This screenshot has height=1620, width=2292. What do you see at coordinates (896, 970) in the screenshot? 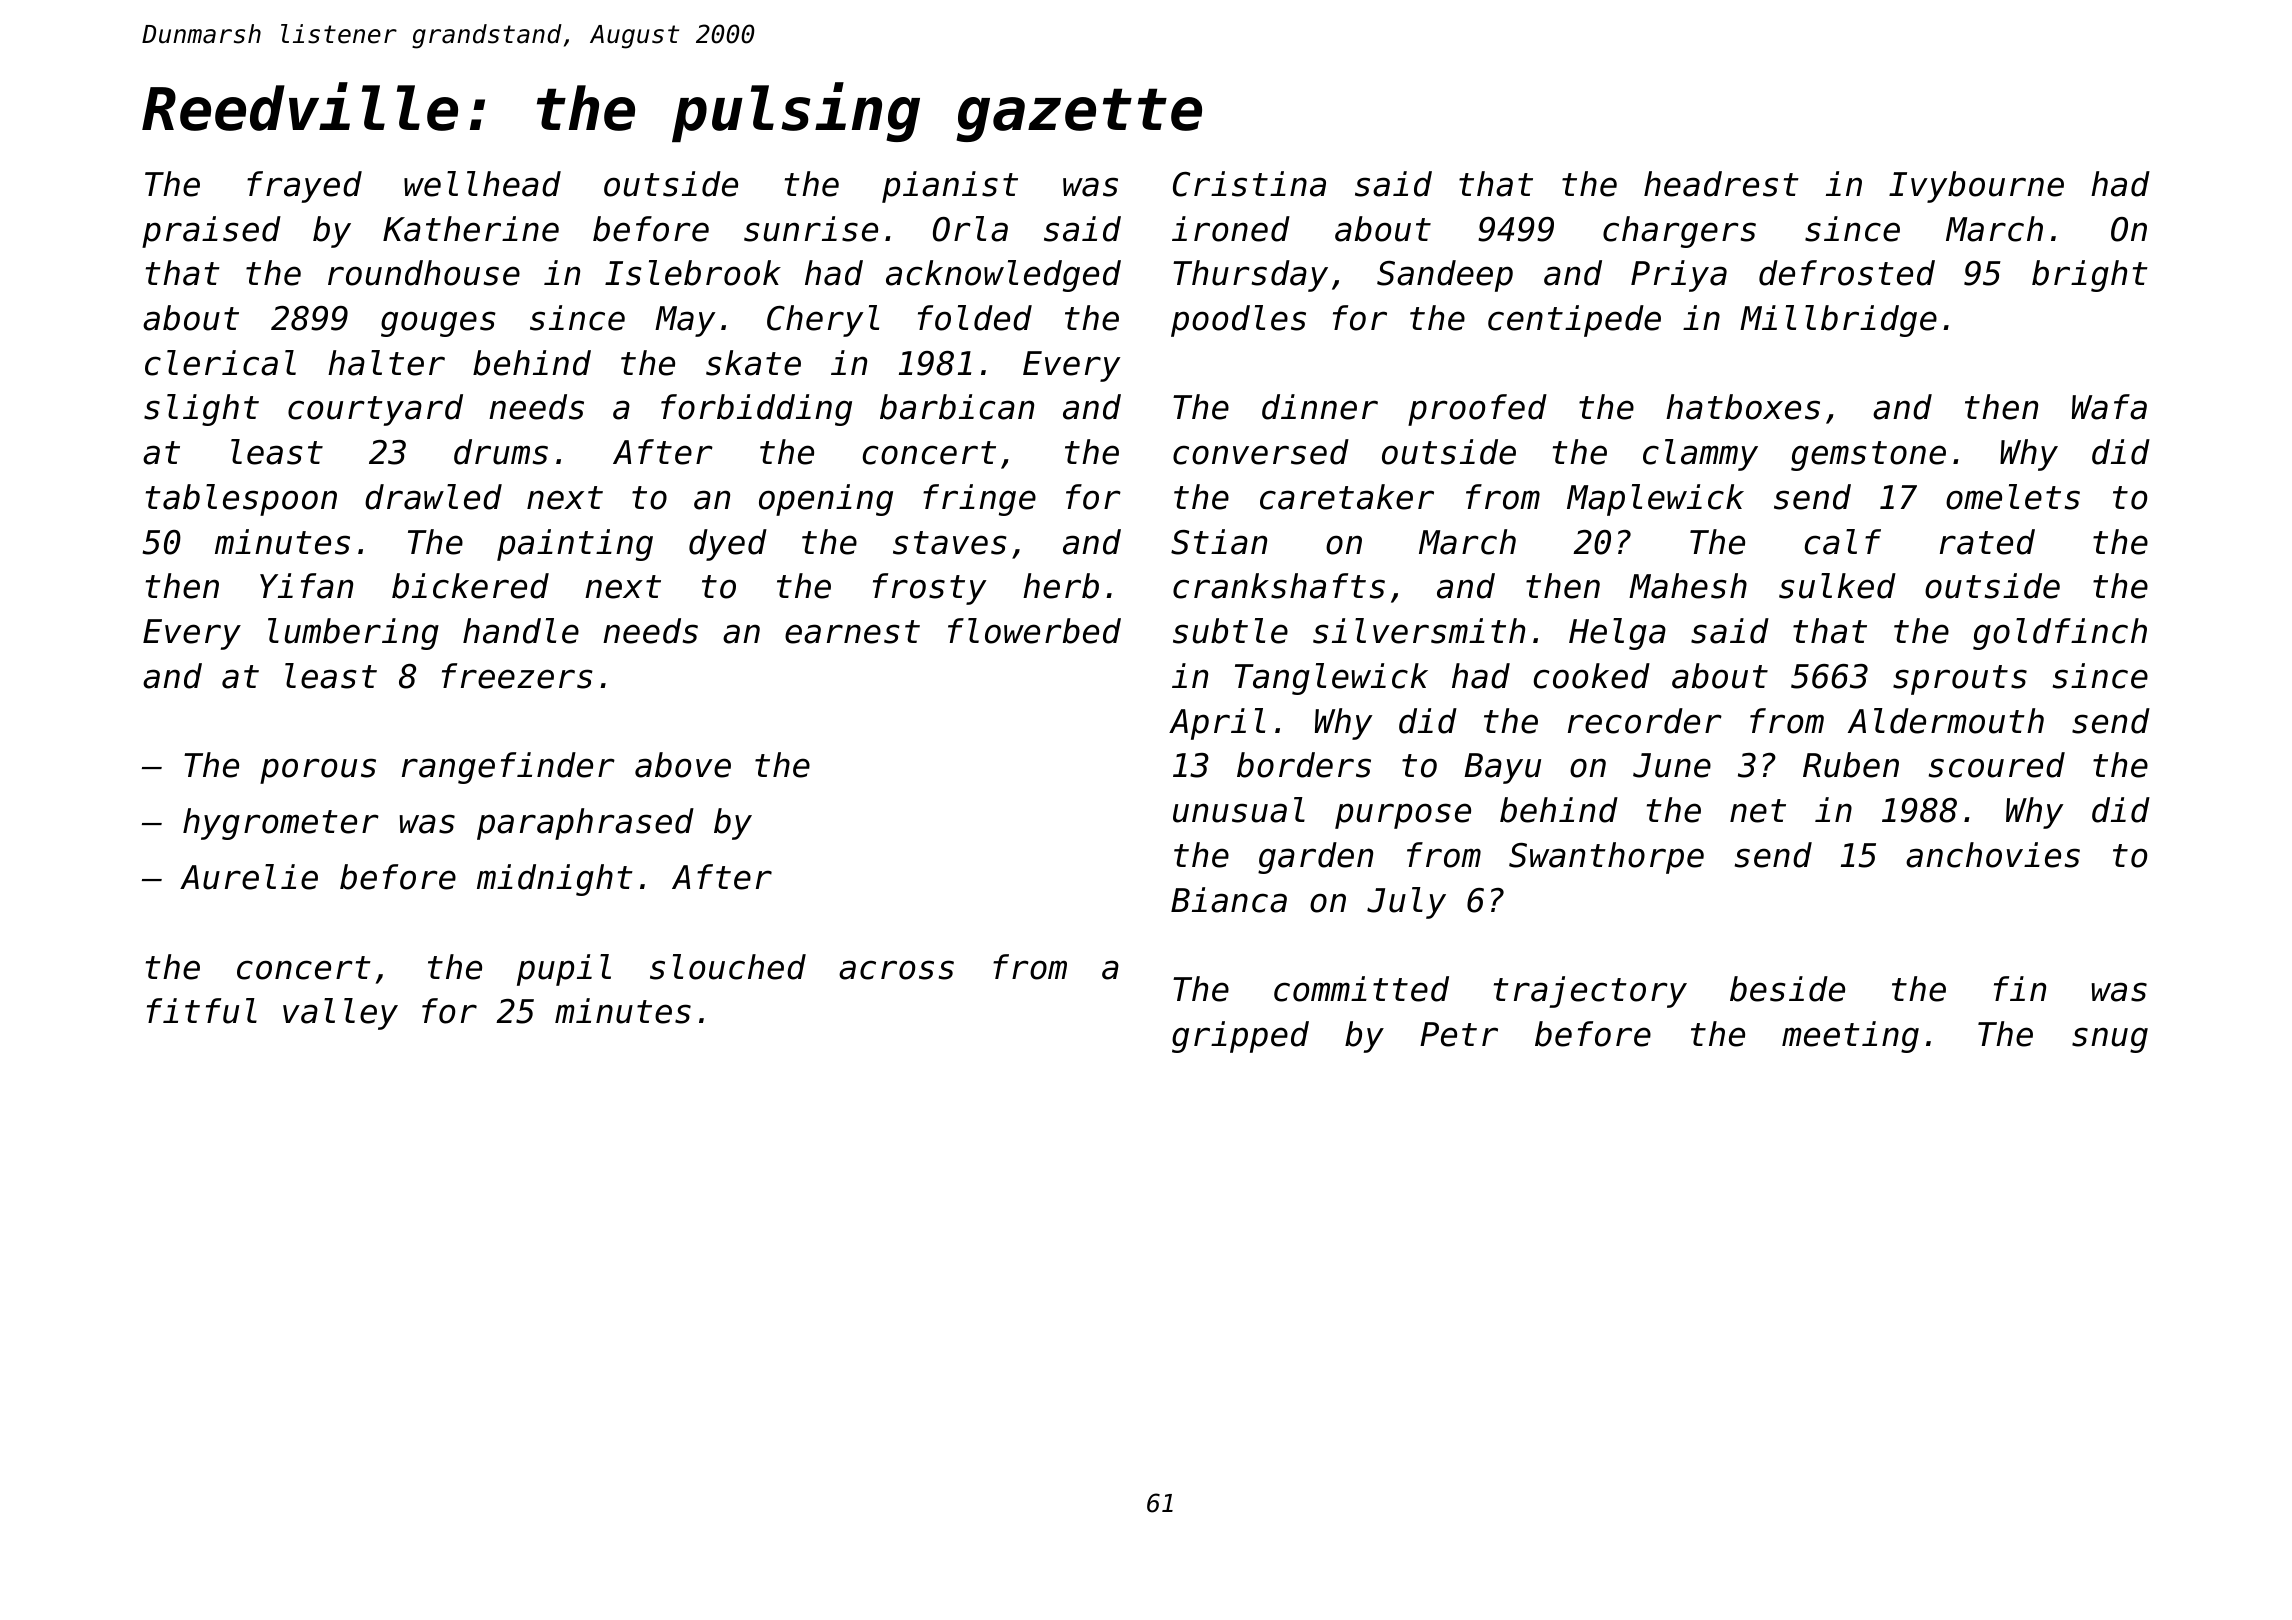
I see `across` at bounding box center [896, 970].
